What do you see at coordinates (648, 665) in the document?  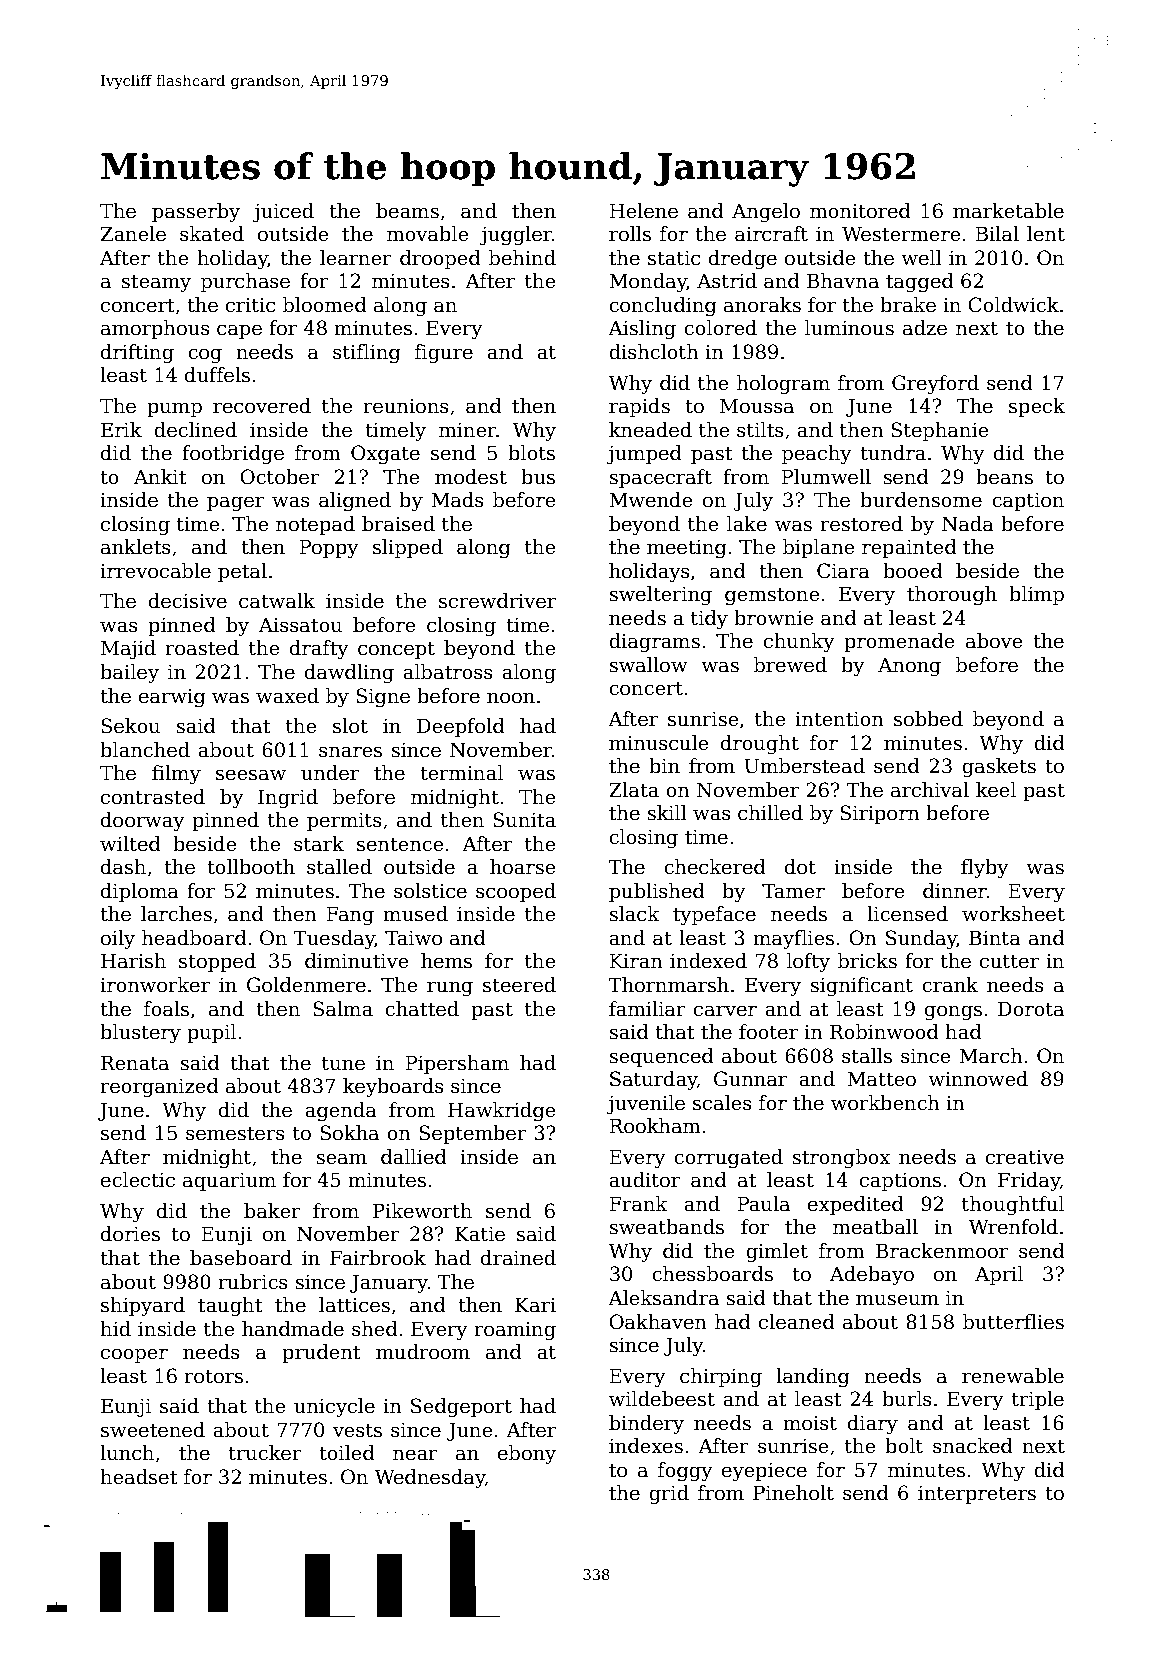 I see `swallow` at bounding box center [648, 665].
